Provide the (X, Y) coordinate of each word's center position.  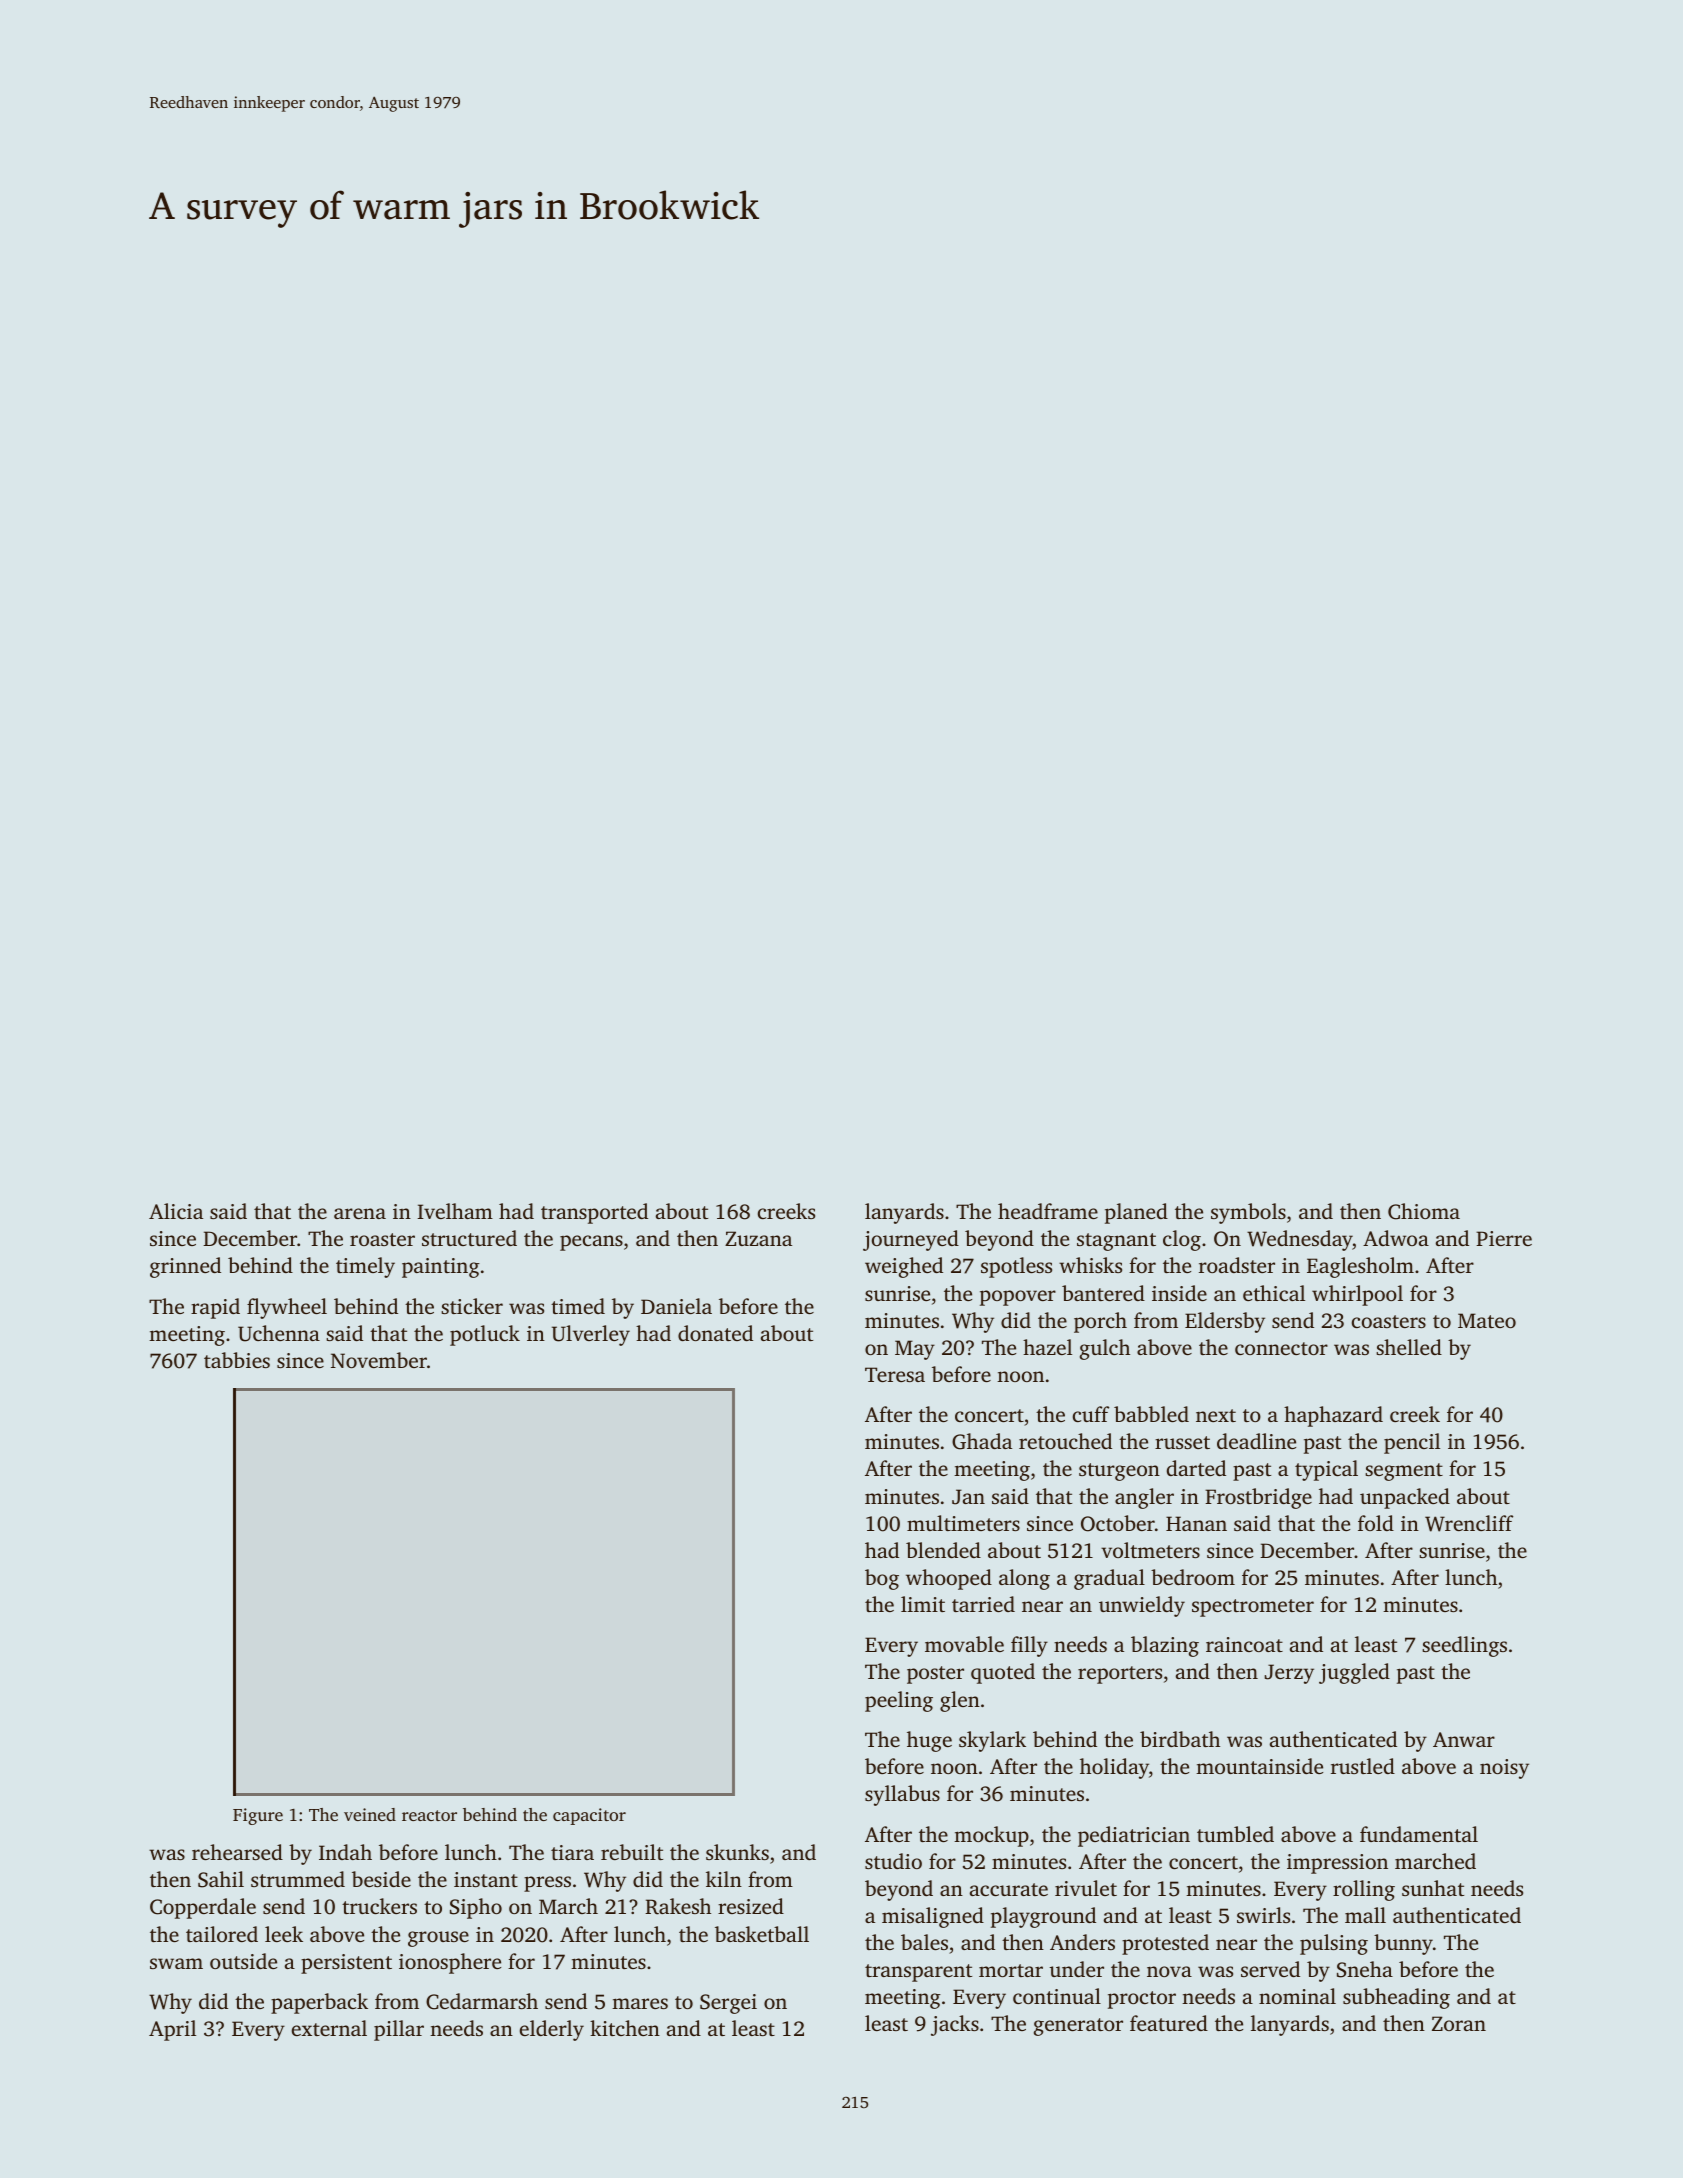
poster (935, 1675)
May (915, 1350)
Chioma (1424, 1211)
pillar (399, 2030)
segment (1404, 1472)
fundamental (1419, 1834)
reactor (429, 1815)
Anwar (1464, 1739)
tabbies (237, 1360)
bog (882, 1579)
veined (370, 1814)
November (379, 1360)
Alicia (176, 1211)
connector (1281, 1348)
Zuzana (758, 1238)
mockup (991, 1836)
